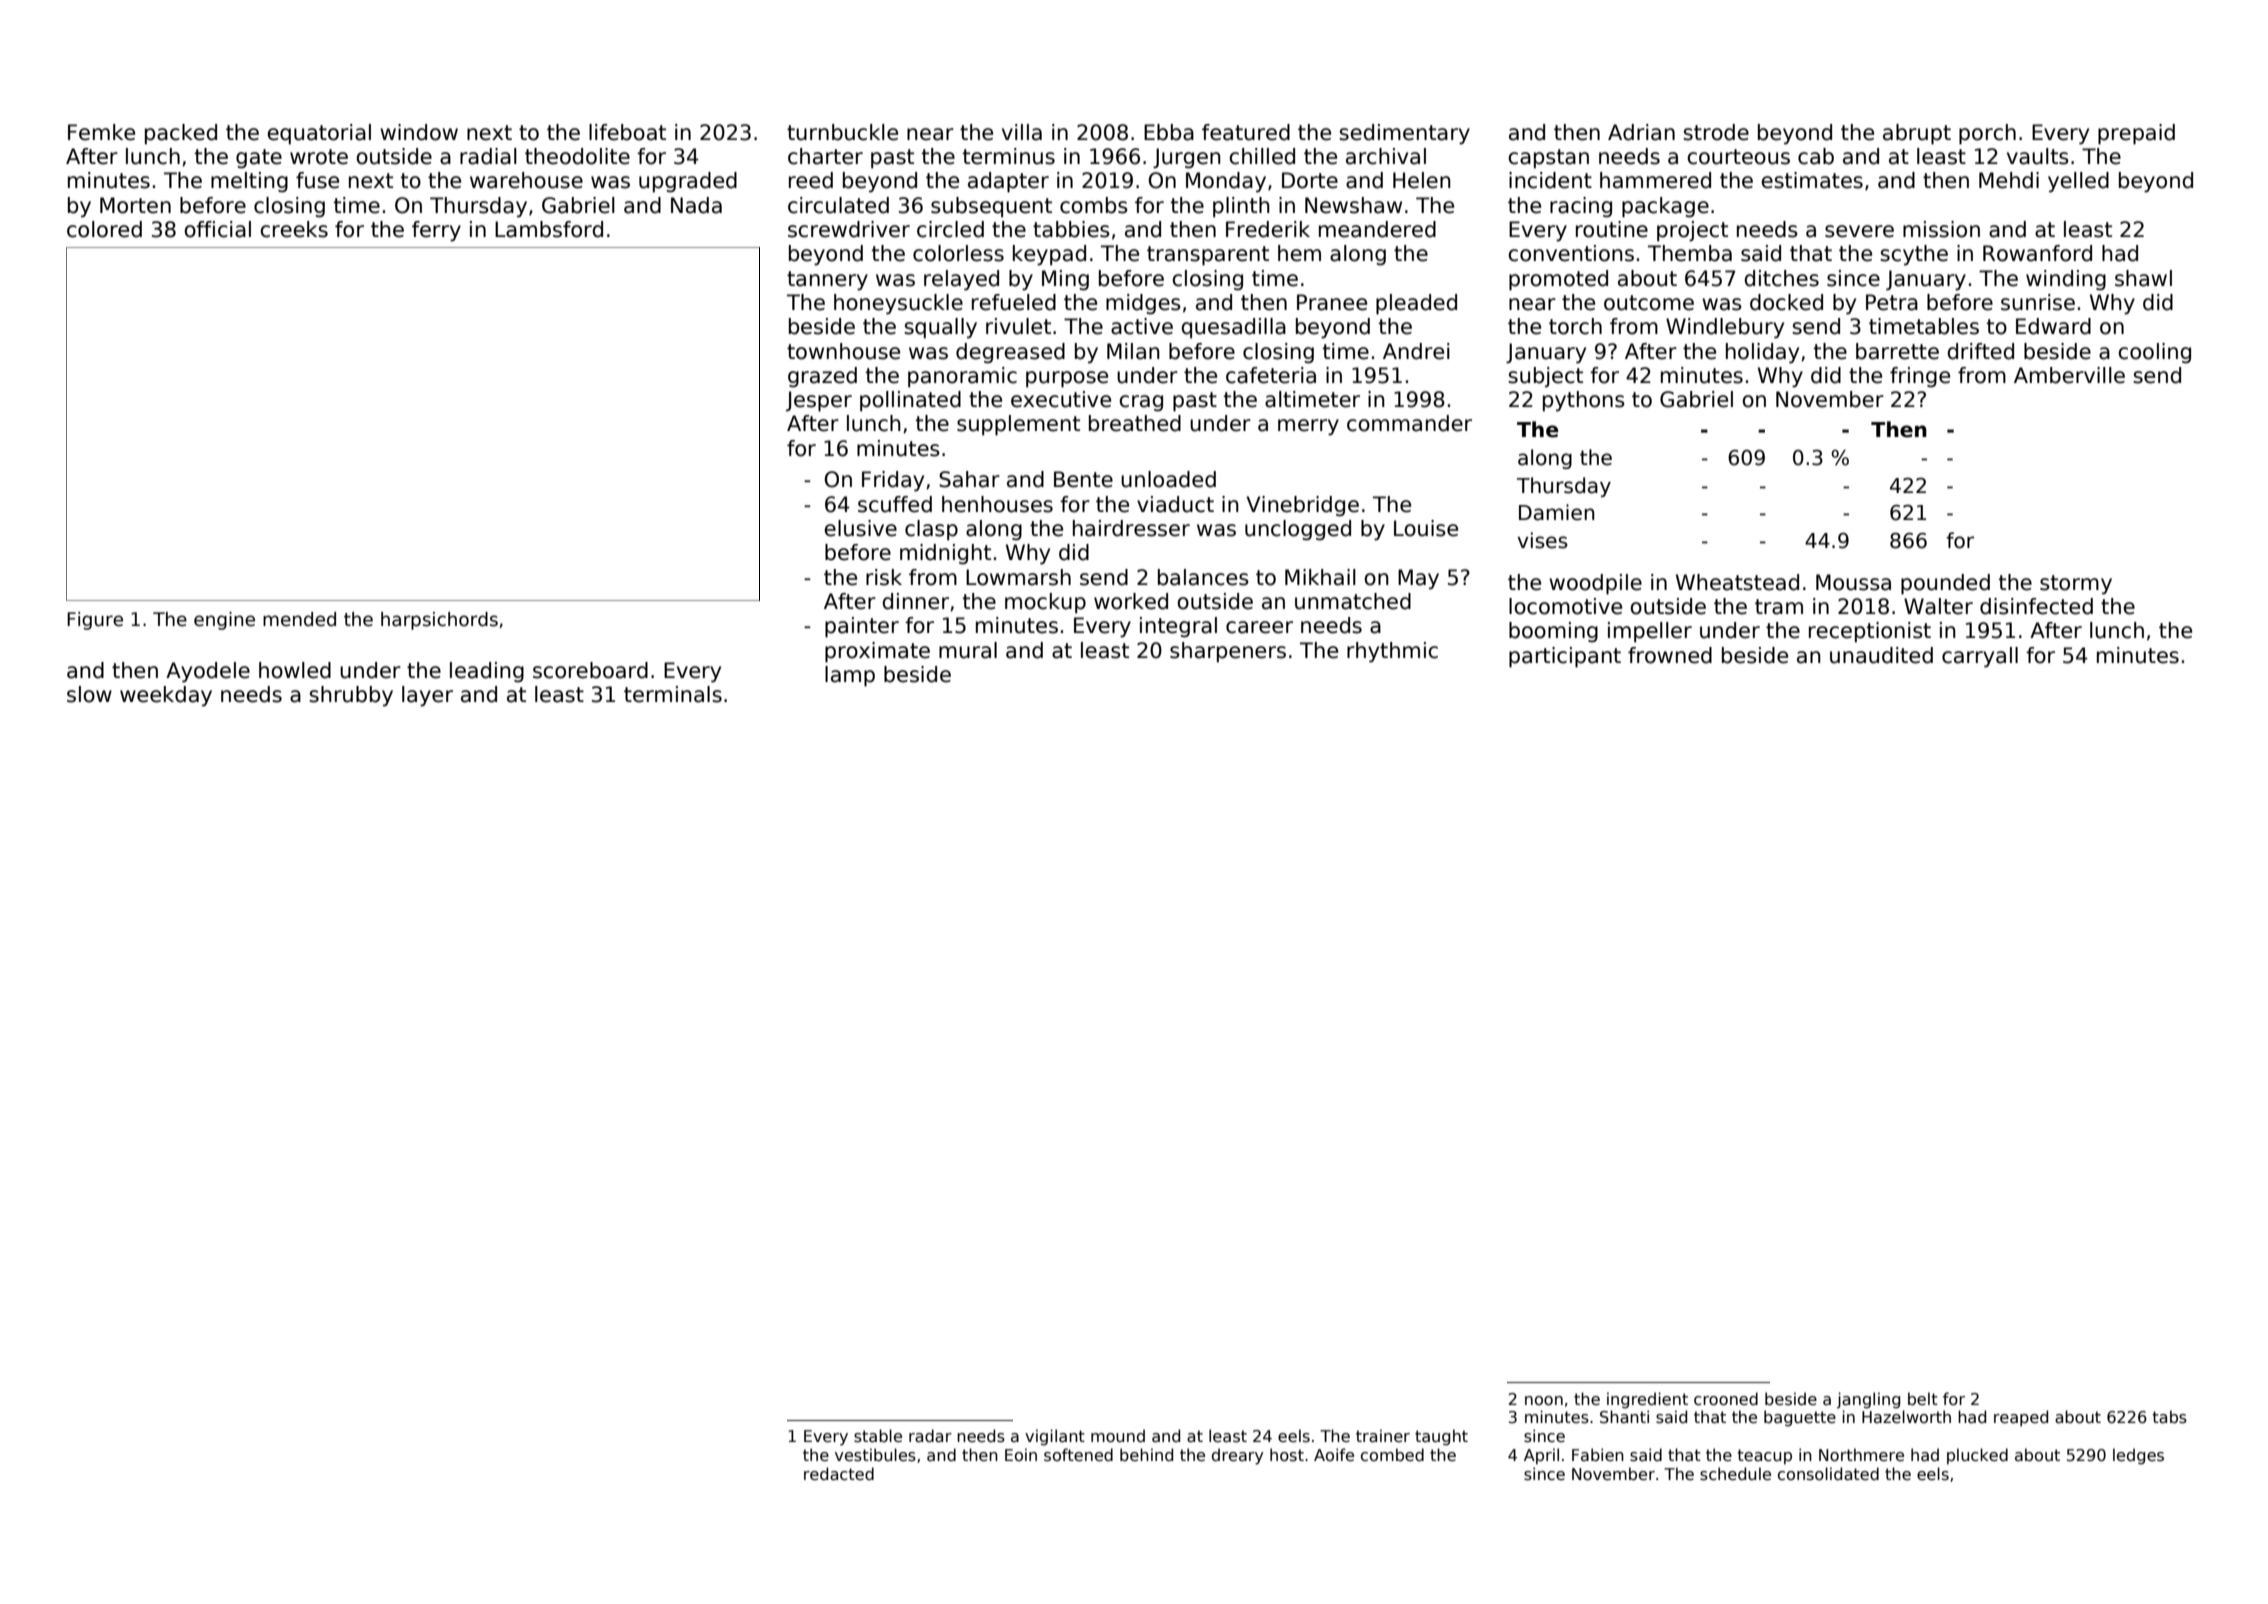  What do you see at coordinates (945, 554) in the screenshot?
I see `midnight` at bounding box center [945, 554].
